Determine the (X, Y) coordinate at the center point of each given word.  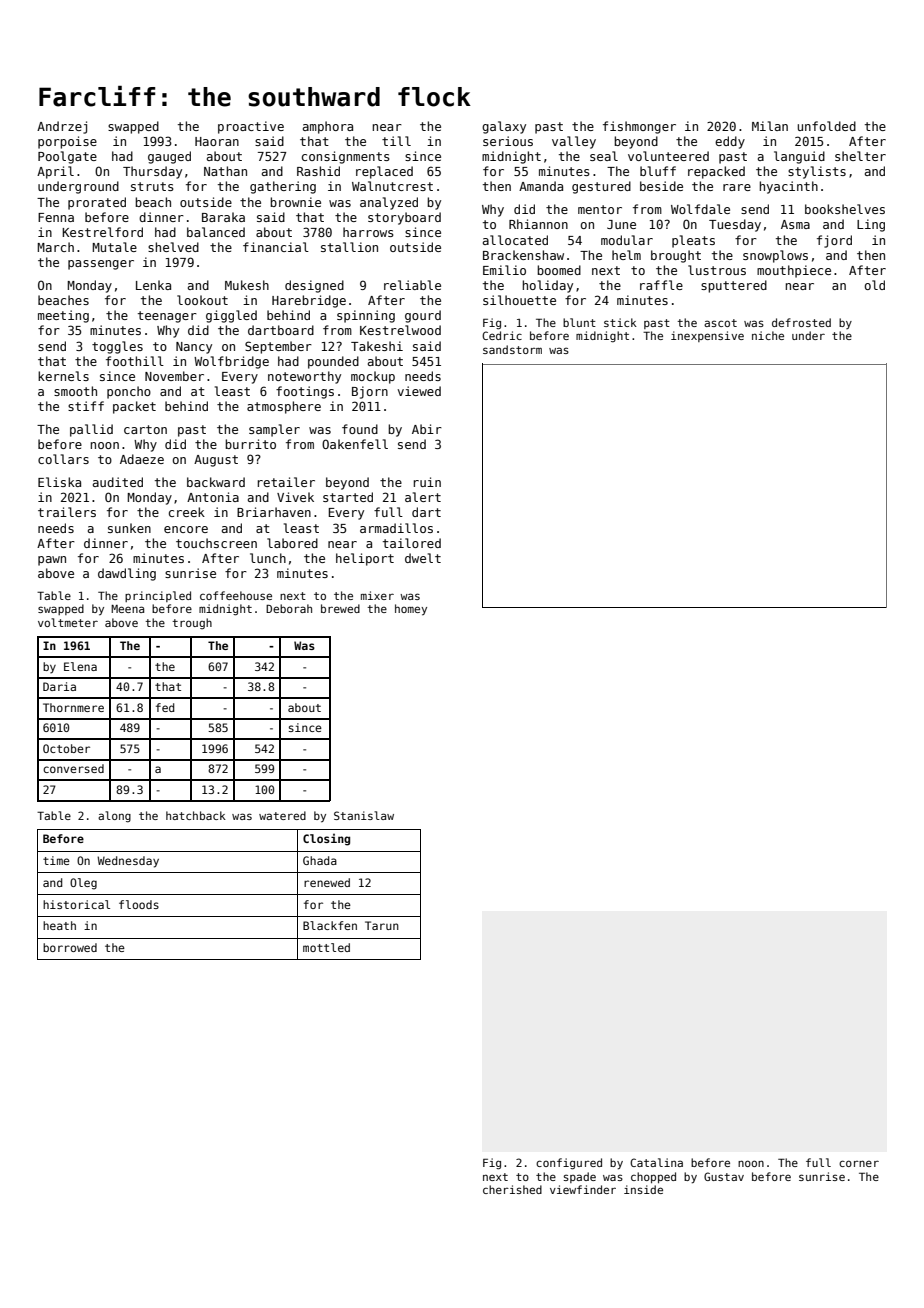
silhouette (519, 300)
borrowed (70, 947)
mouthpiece (794, 271)
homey (411, 610)
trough (192, 623)
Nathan (225, 171)
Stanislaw (364, 815)
